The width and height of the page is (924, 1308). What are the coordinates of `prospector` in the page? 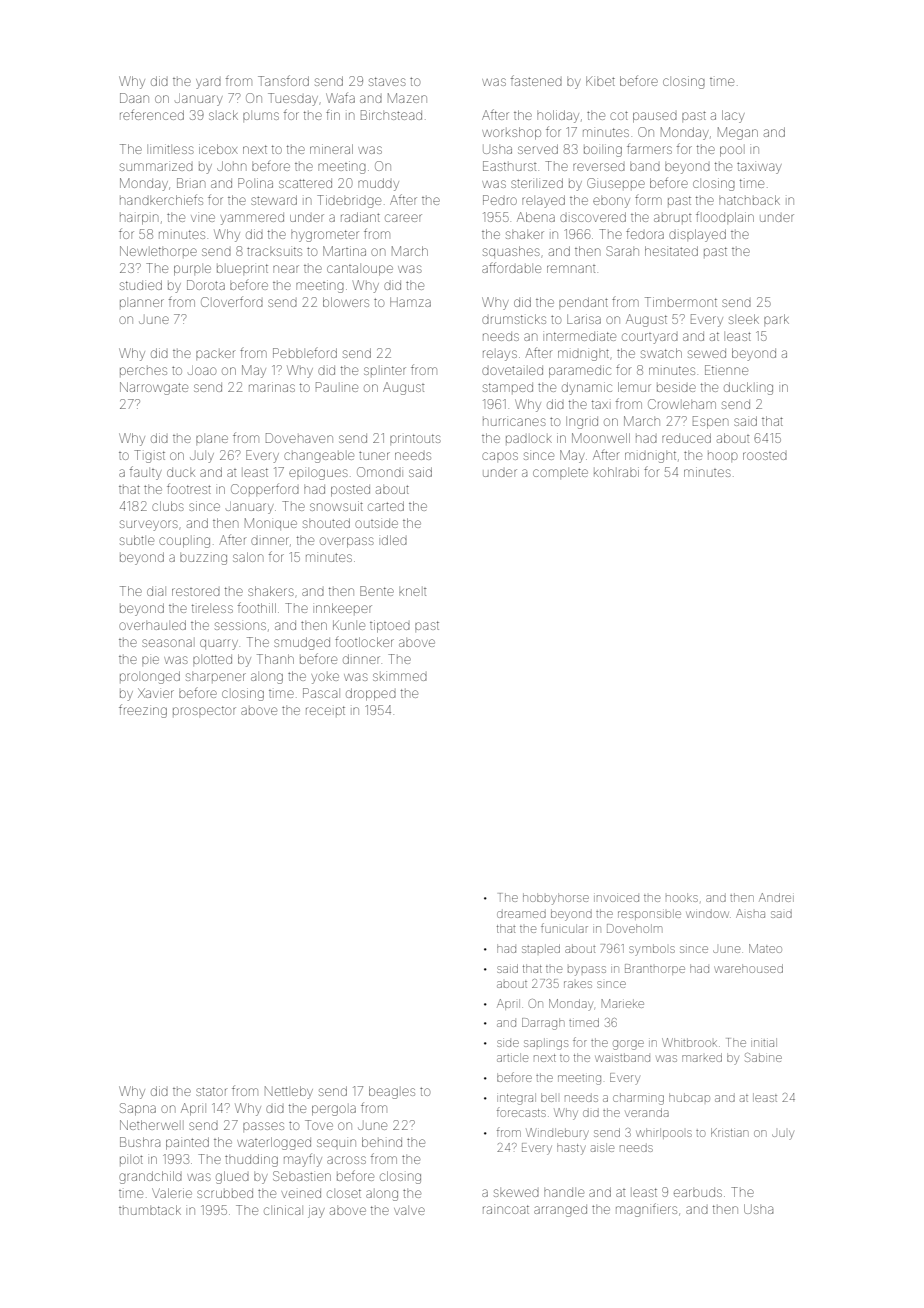 It's located at (204, 710).
